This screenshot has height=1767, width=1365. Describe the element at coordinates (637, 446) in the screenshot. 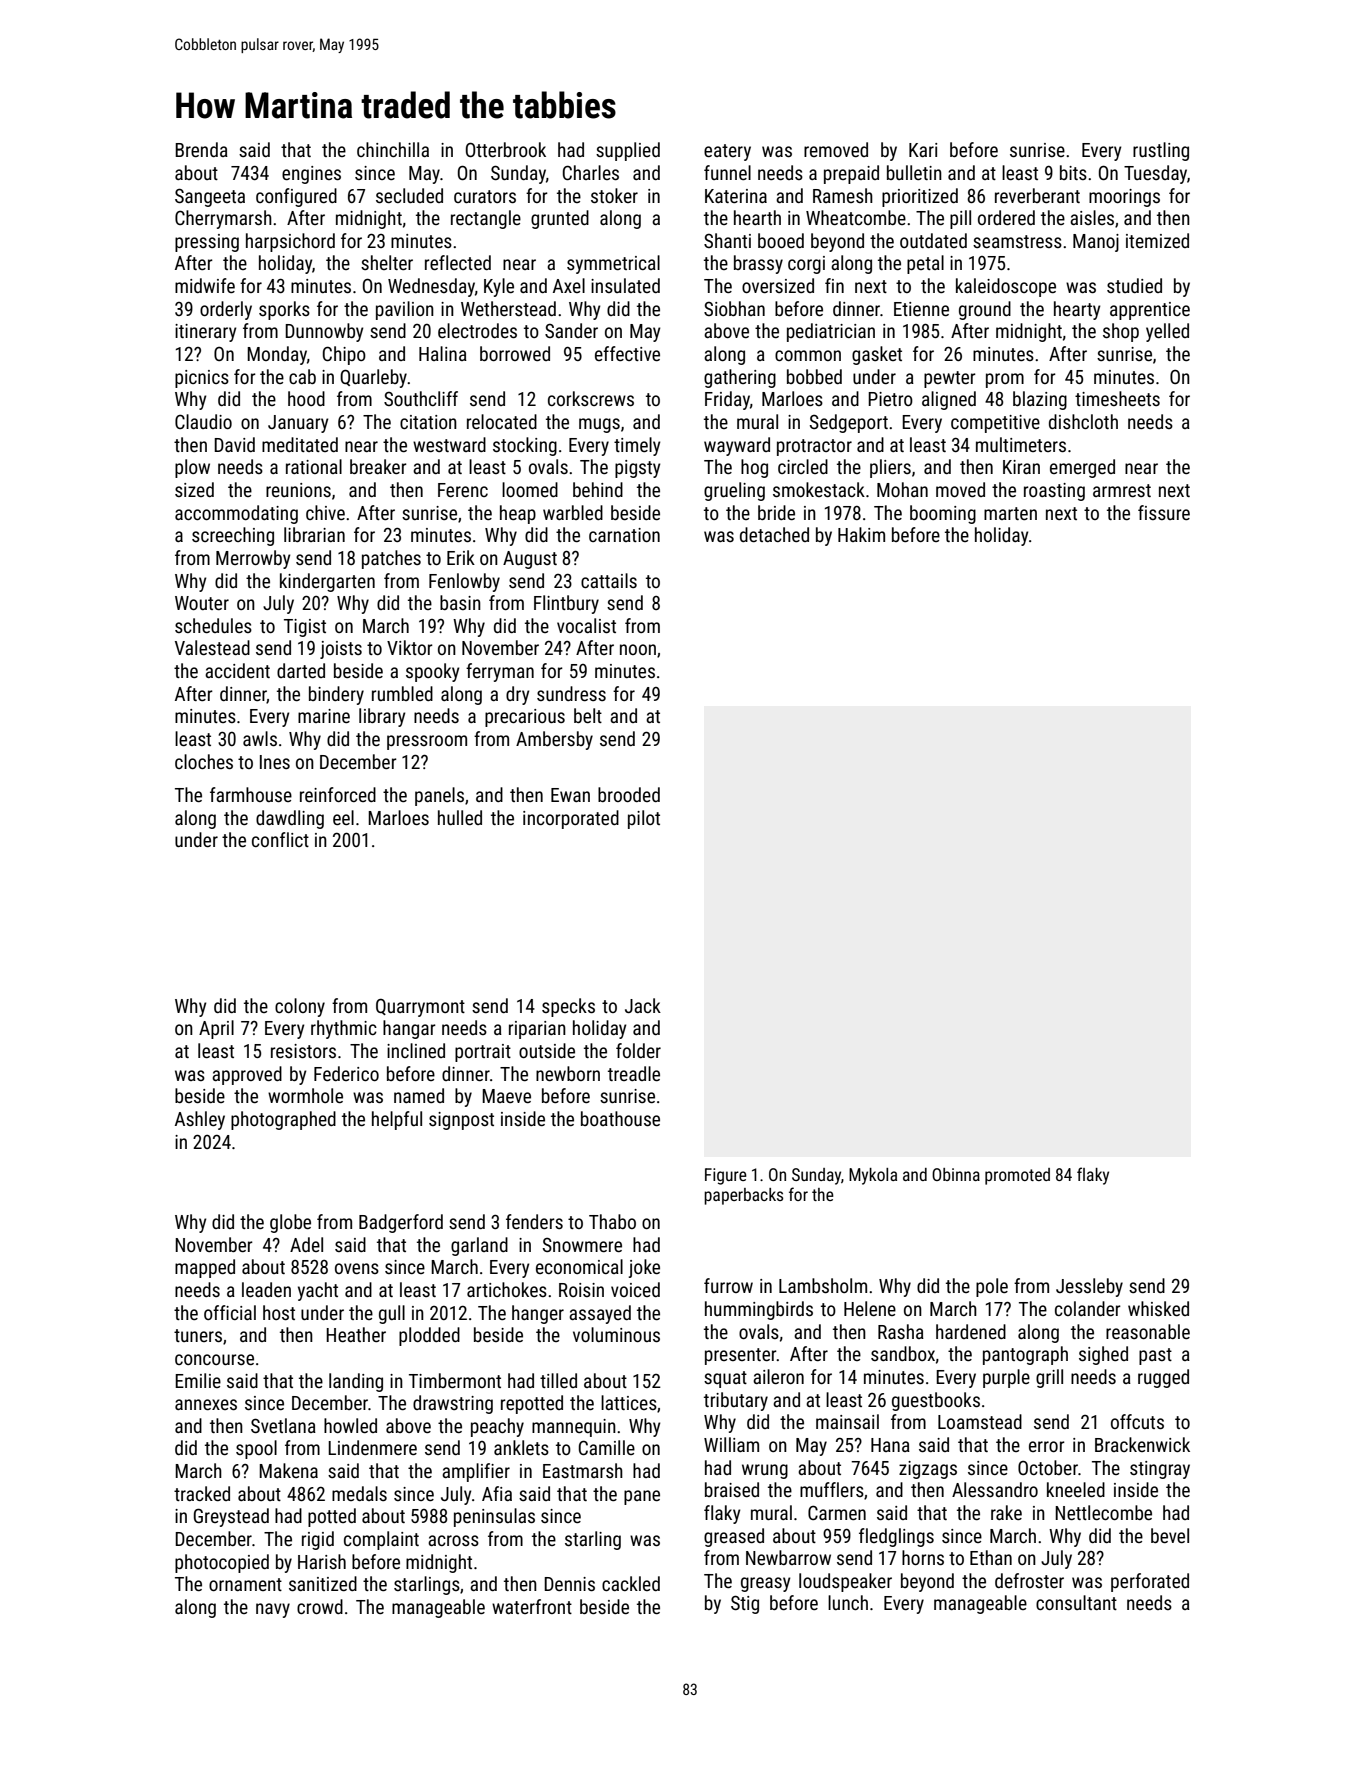

I see `timely` at that location.
